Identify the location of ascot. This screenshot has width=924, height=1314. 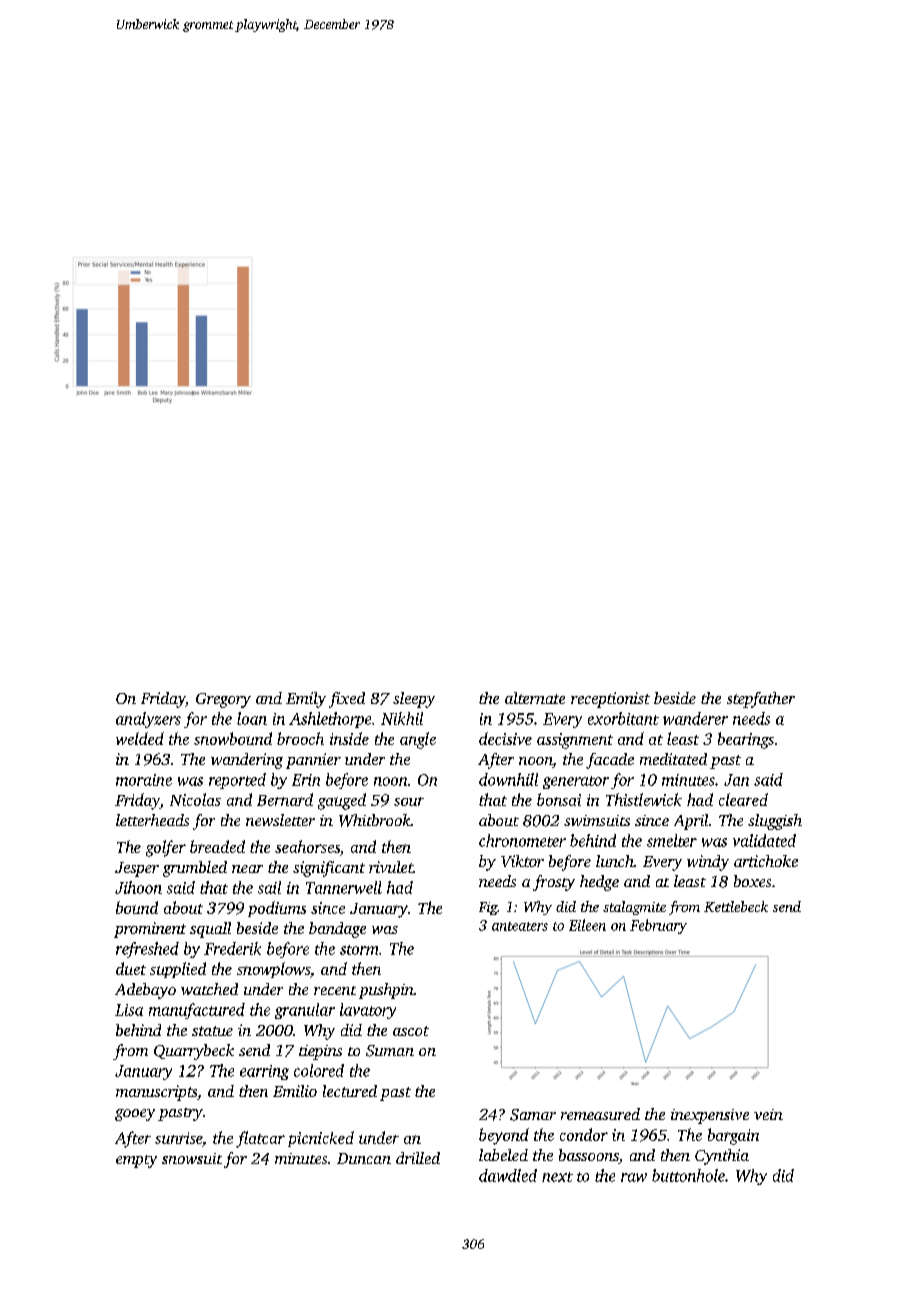
(411, 1031).
